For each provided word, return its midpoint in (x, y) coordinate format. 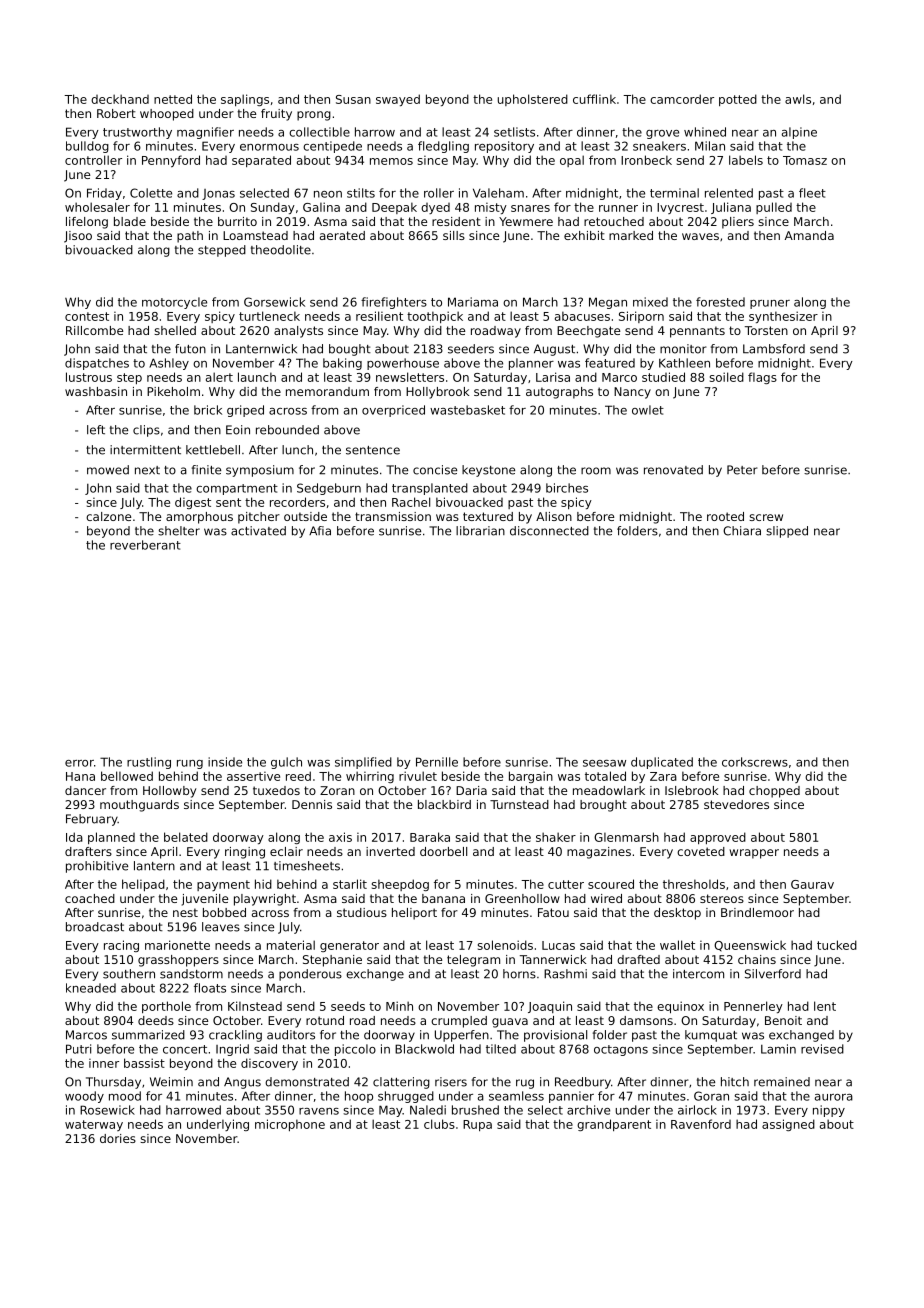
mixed (650, 302)
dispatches (97, 364)
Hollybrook (437, 393)
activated (258, 531)
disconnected (549, 531)
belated (186, 837)
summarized (148, 1035)
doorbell (443, 851)
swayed (398, 100)
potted (738, 100)
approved (718, 838)
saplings (245, 100)
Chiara (742, 531)
